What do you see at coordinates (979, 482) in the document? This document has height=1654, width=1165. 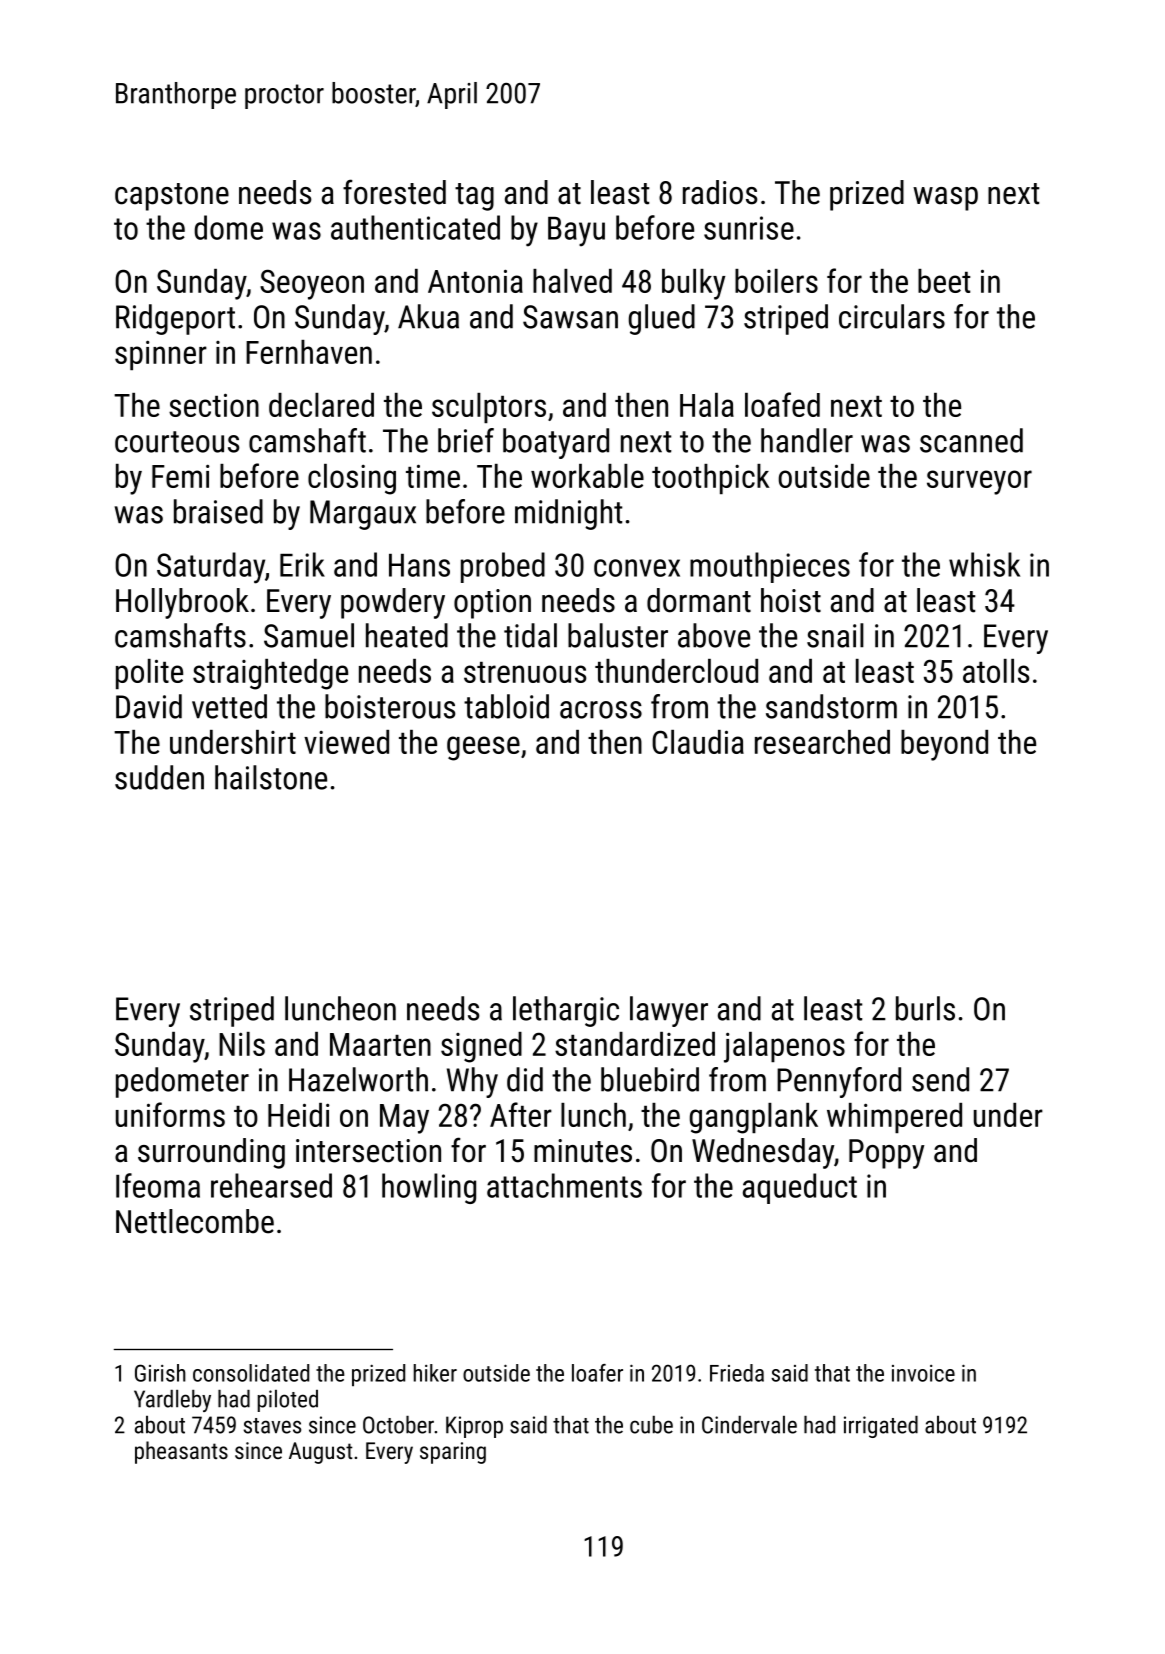 I see `surveyor` at bounding box center [979, 482].
